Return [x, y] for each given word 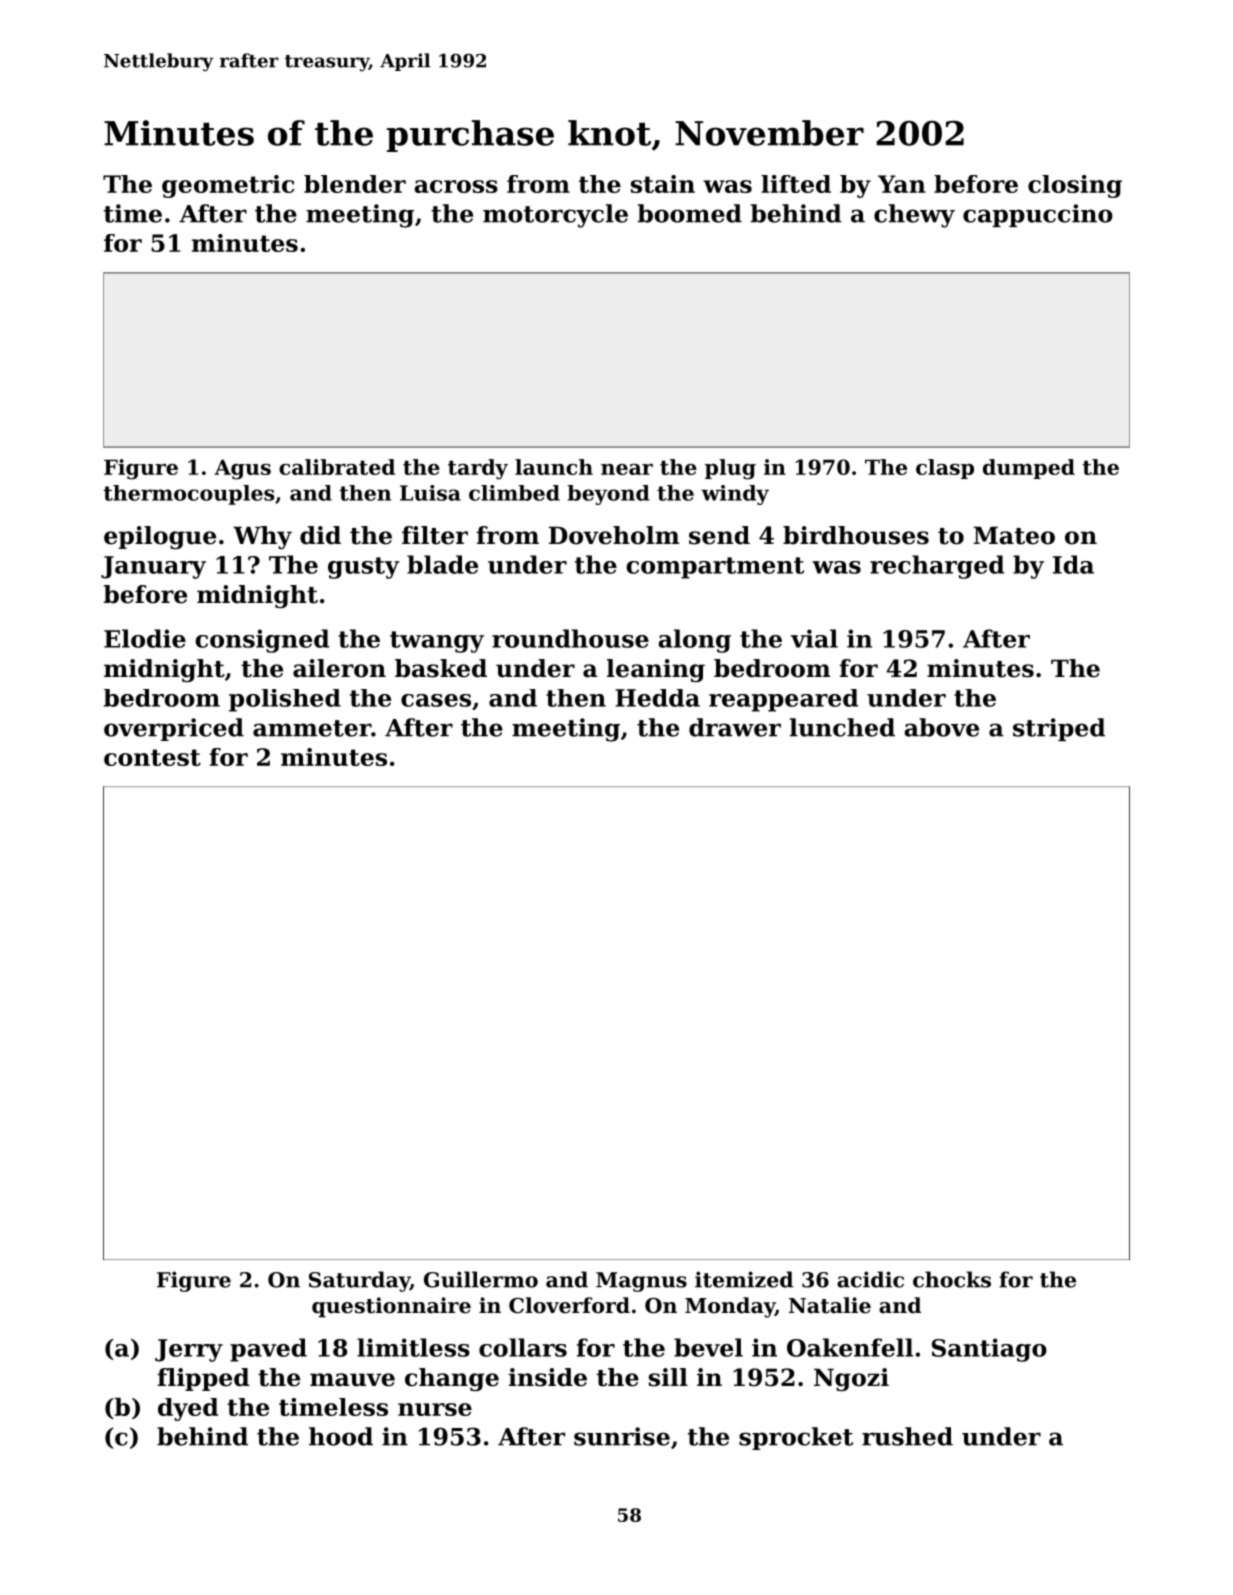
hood [341, 1436]
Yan [902, 184]
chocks [952, 1279]
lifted [796, 184]
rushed [907, 1436]
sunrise [622, 1436]
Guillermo [481, 1279]
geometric [228, 186]
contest [152, 757]
